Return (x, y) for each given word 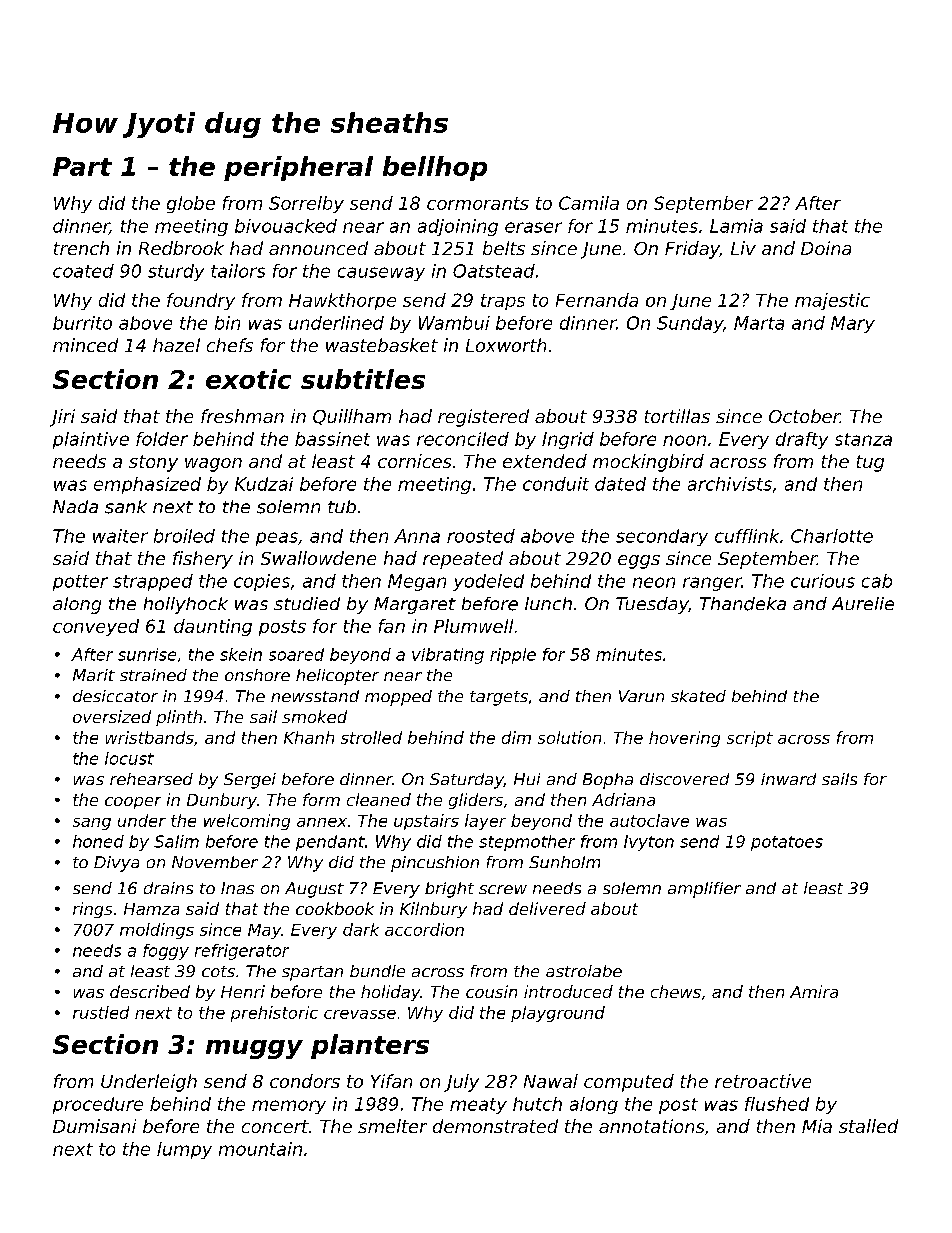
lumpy (184, 1150)
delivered (547, 908)
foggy (166, 952)
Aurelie (863, 603)
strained (153, 675)
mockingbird (648, 463)
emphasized (147, 485)
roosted (481, 536)
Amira (814, 991)
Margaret (415, 605)
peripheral (298, 168)
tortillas (677, 416)
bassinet (332, 439)
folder (162, 439)
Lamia (736, 226)
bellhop (435, 168)
